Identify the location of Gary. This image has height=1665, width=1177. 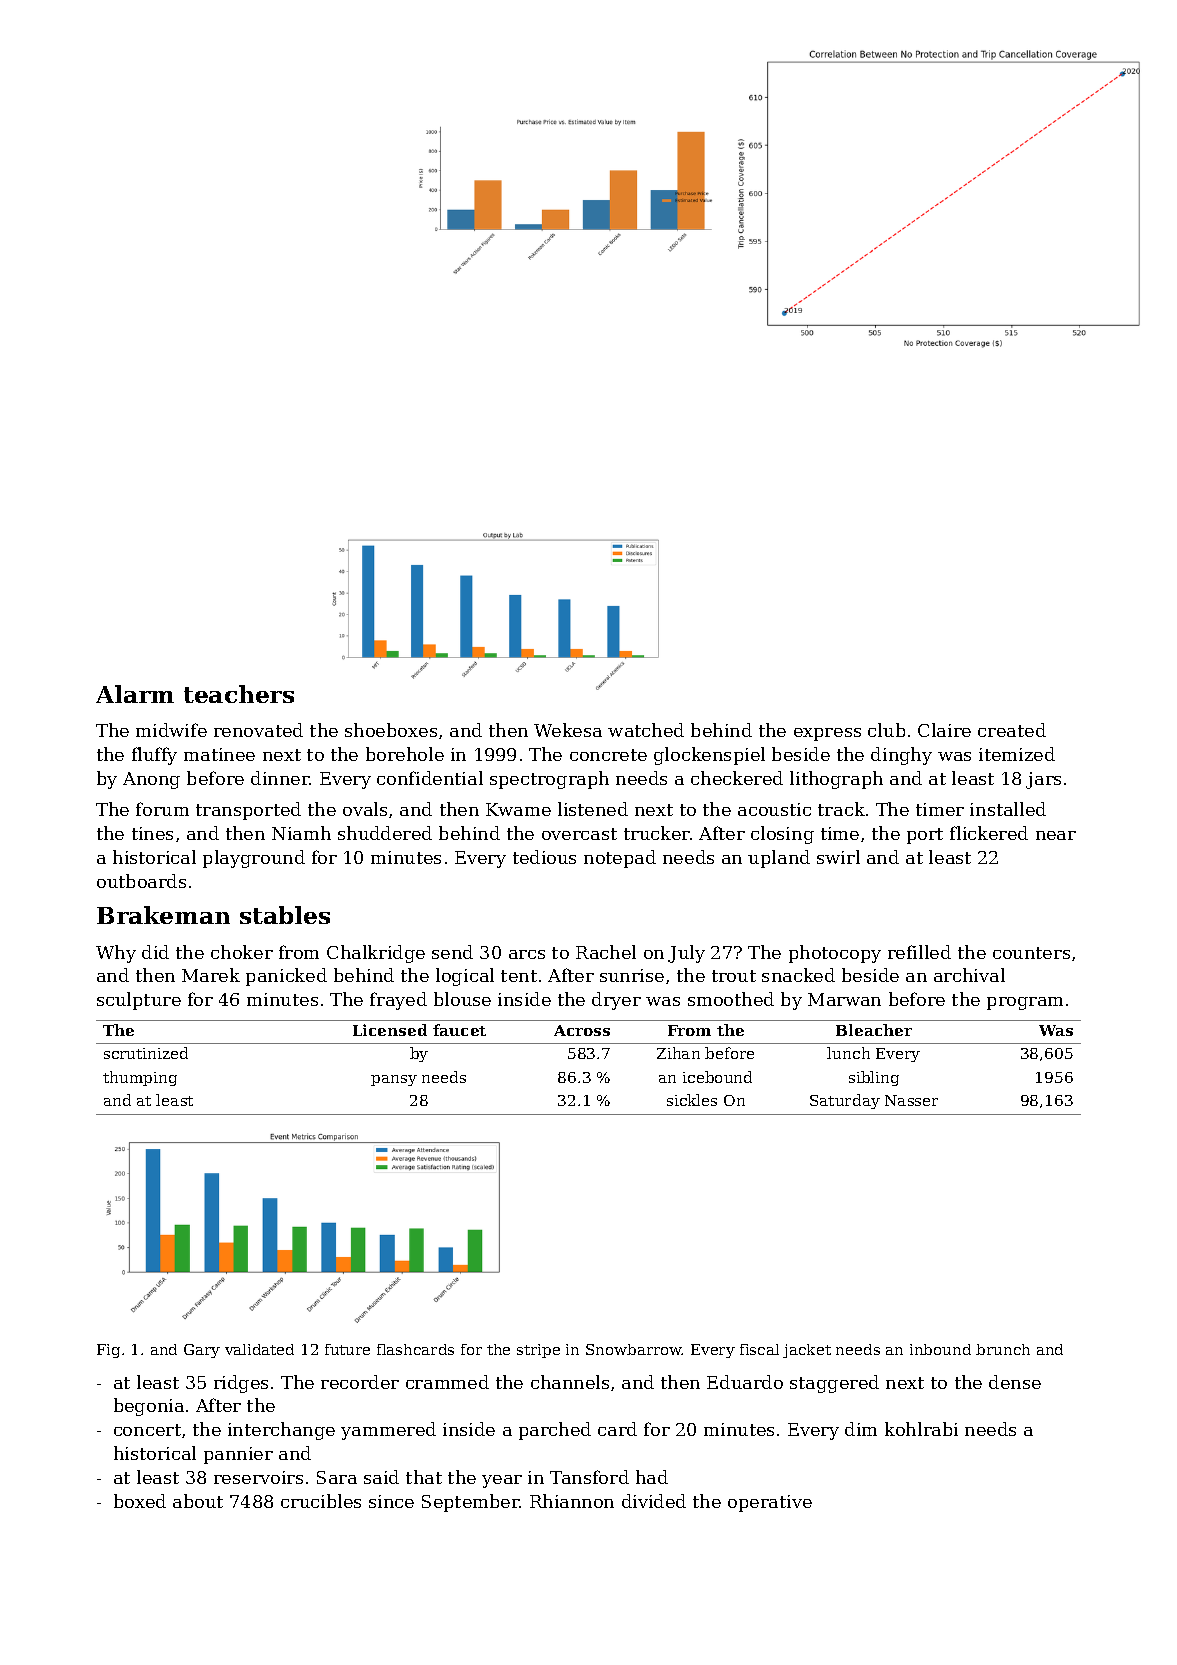
(202, 1351).
